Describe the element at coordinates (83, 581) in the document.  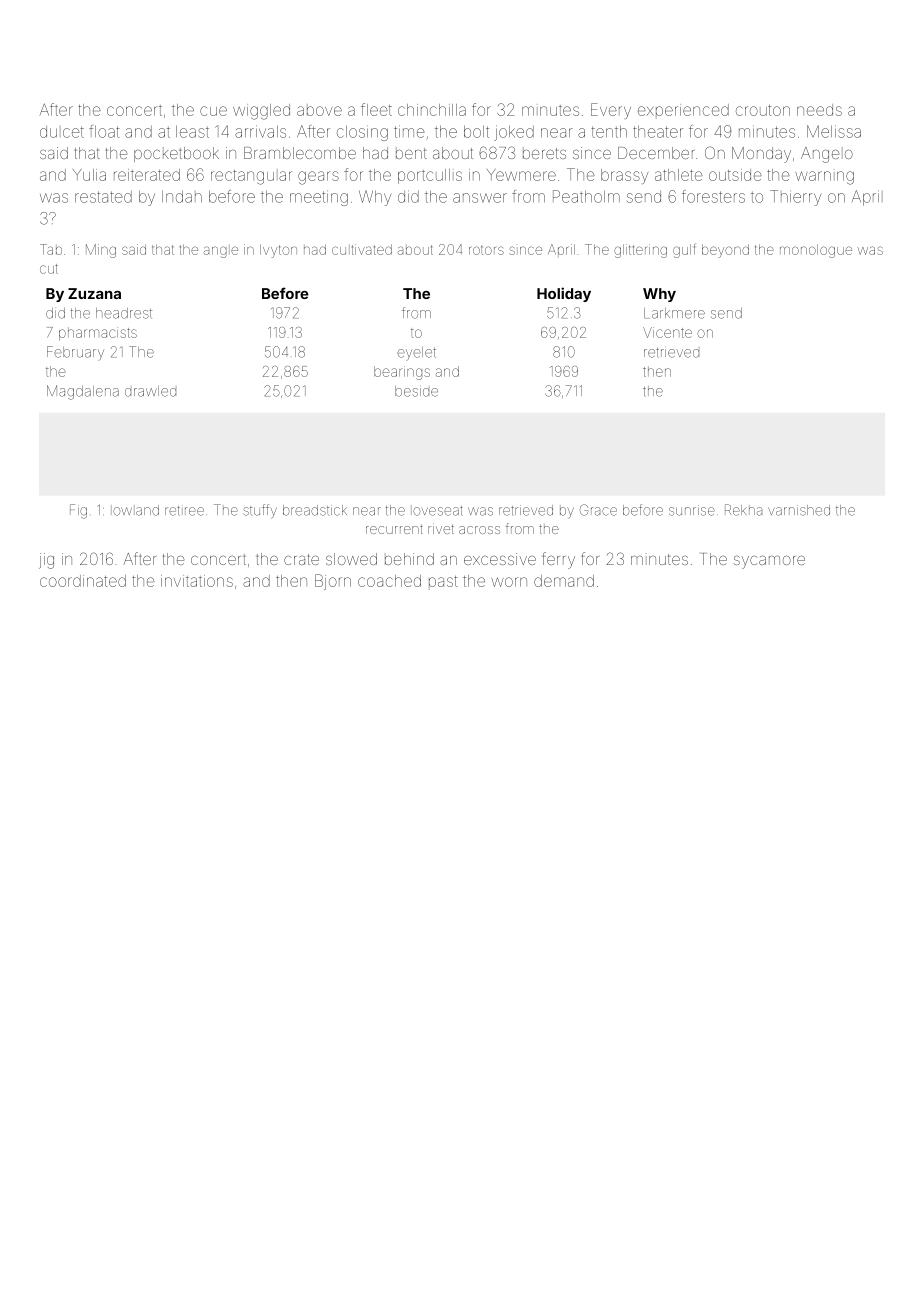
I see `coordinated` at that location.
